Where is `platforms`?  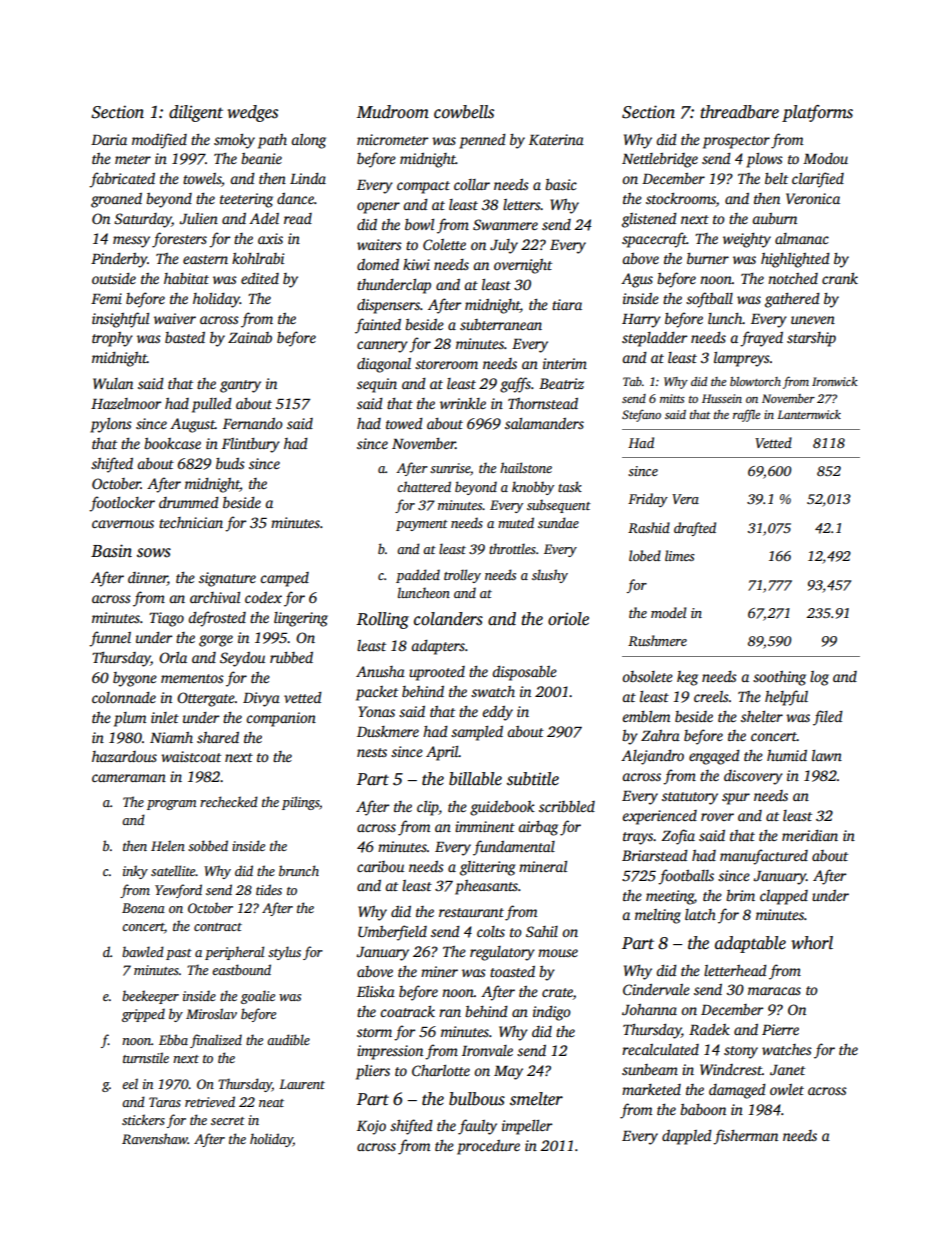 platforms is located at coordinates (817, 113).
